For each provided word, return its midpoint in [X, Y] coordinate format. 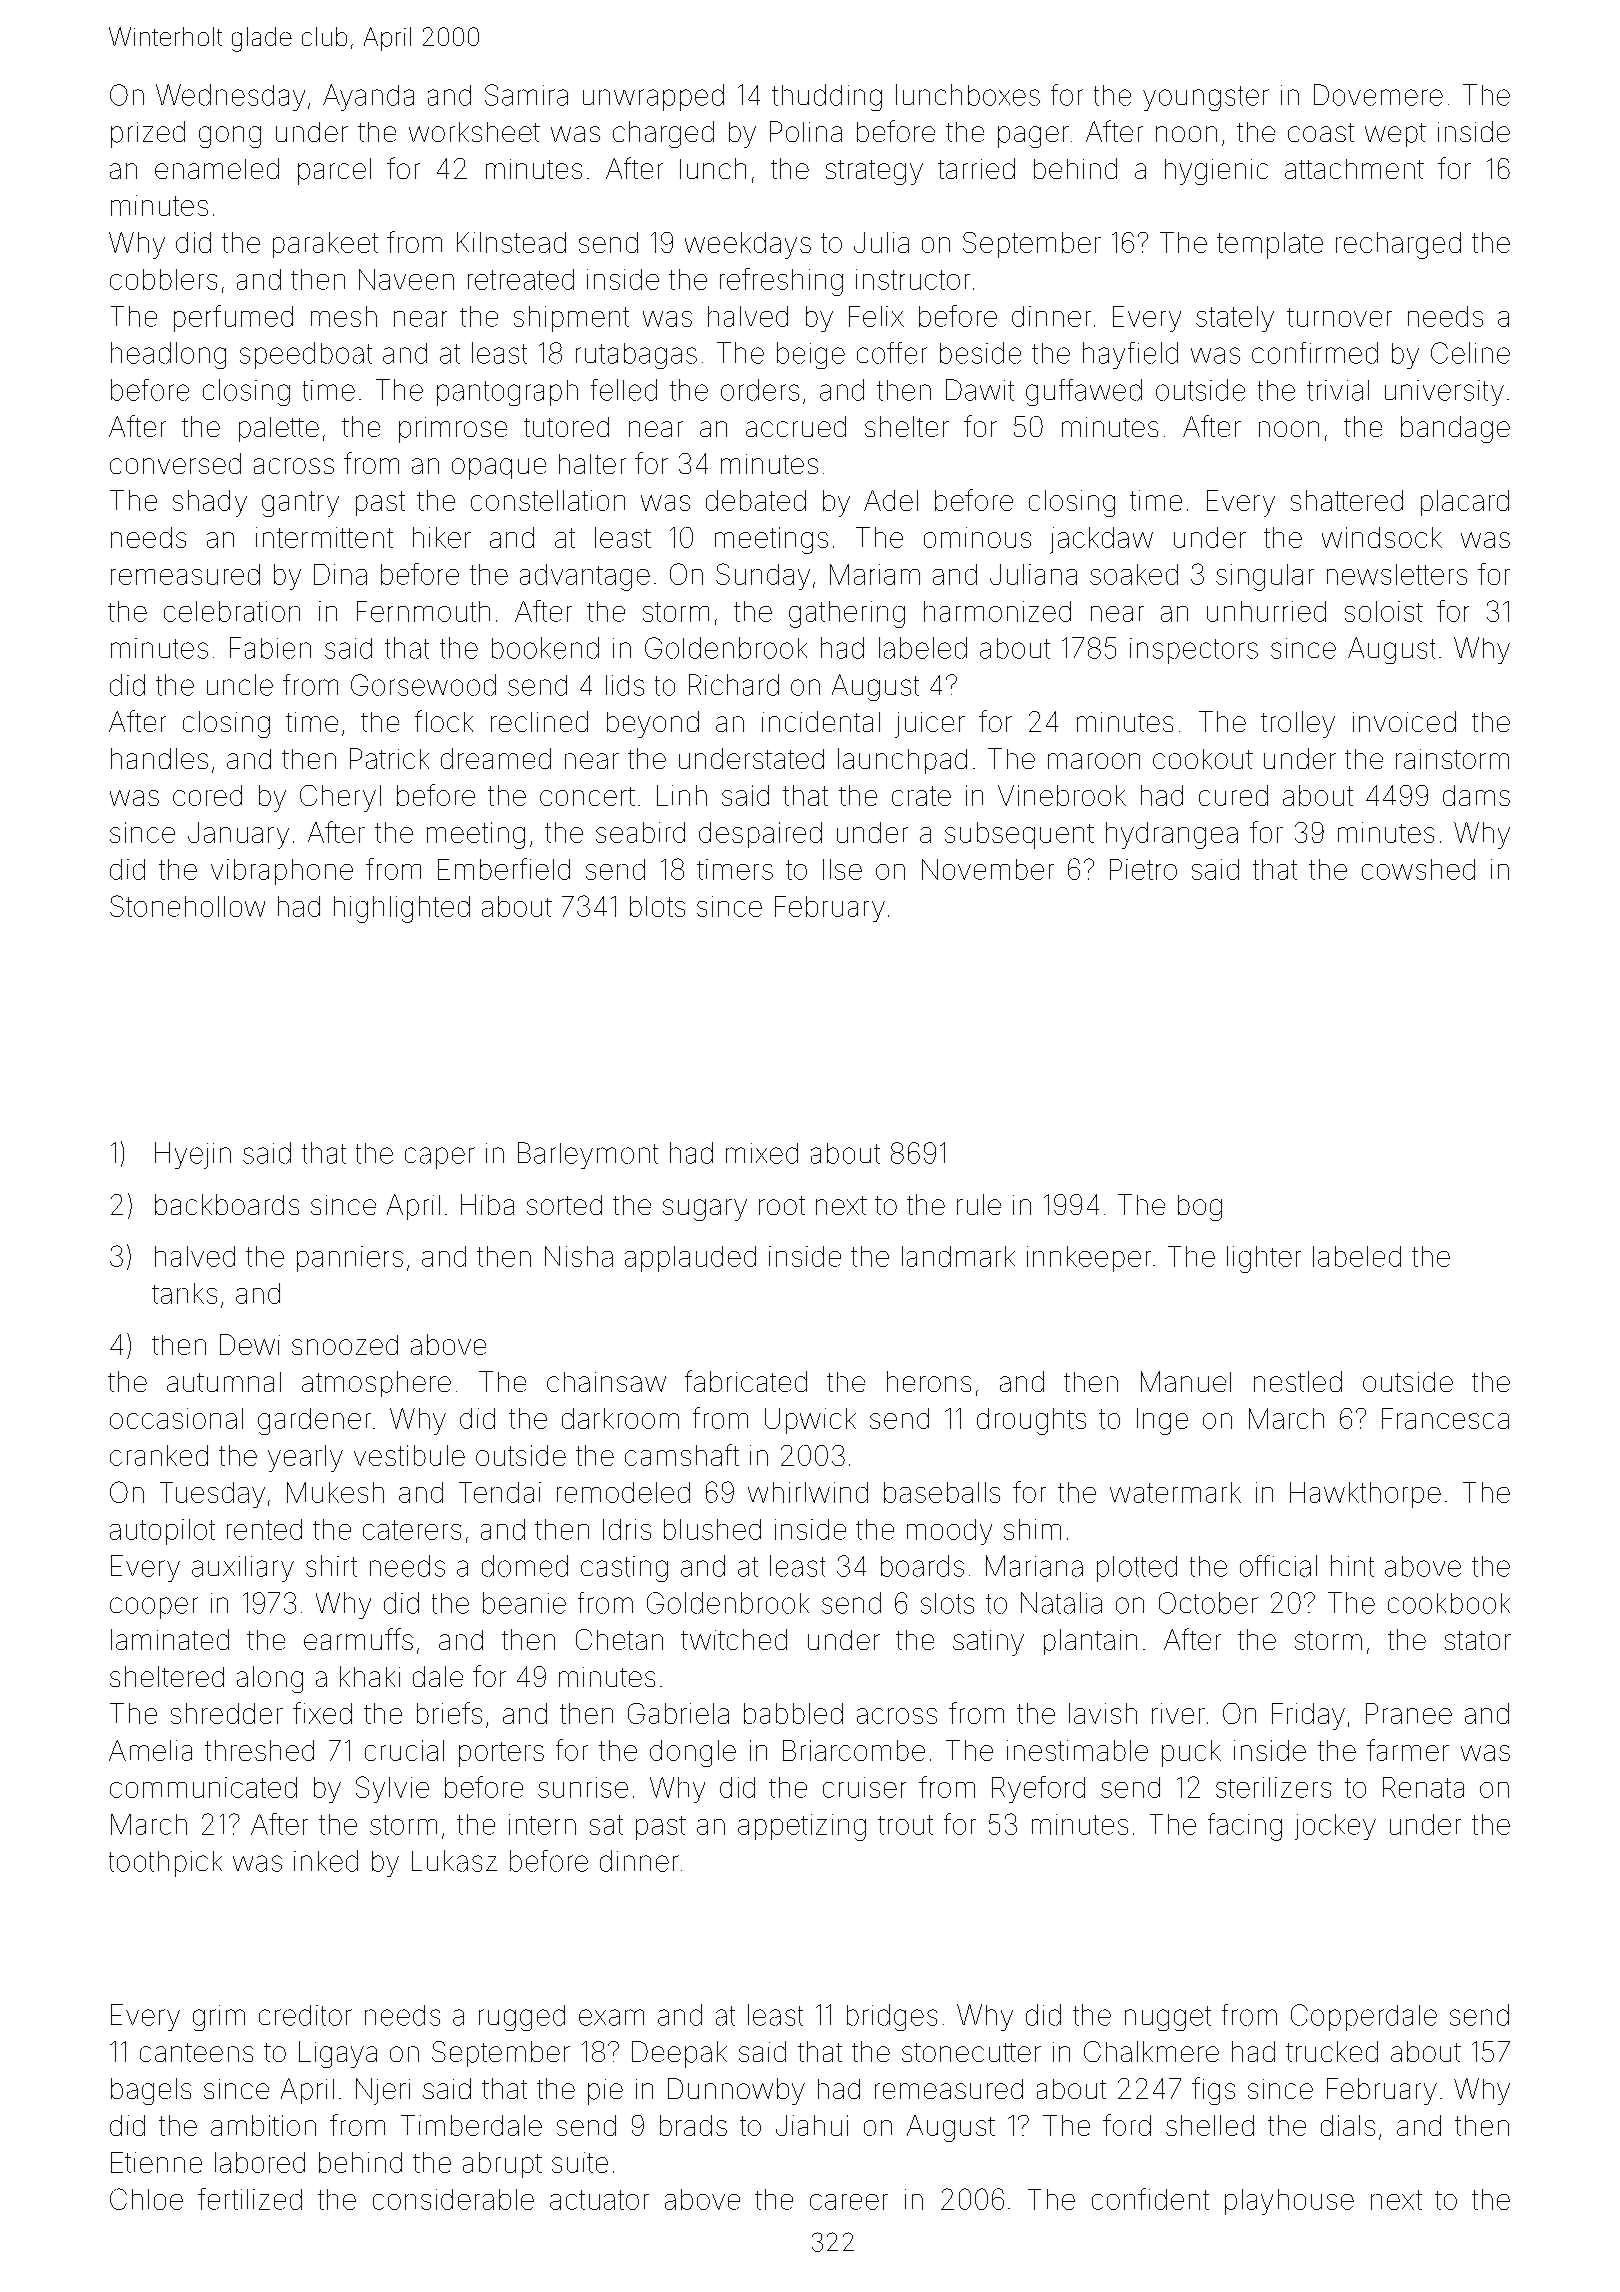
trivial [1338, 390]
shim [1032, 1529]
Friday [1308, 1716]
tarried [976, 168]
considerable [453, 2199]
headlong [168, 355]
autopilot [162, 1532]
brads [693, 2125]
